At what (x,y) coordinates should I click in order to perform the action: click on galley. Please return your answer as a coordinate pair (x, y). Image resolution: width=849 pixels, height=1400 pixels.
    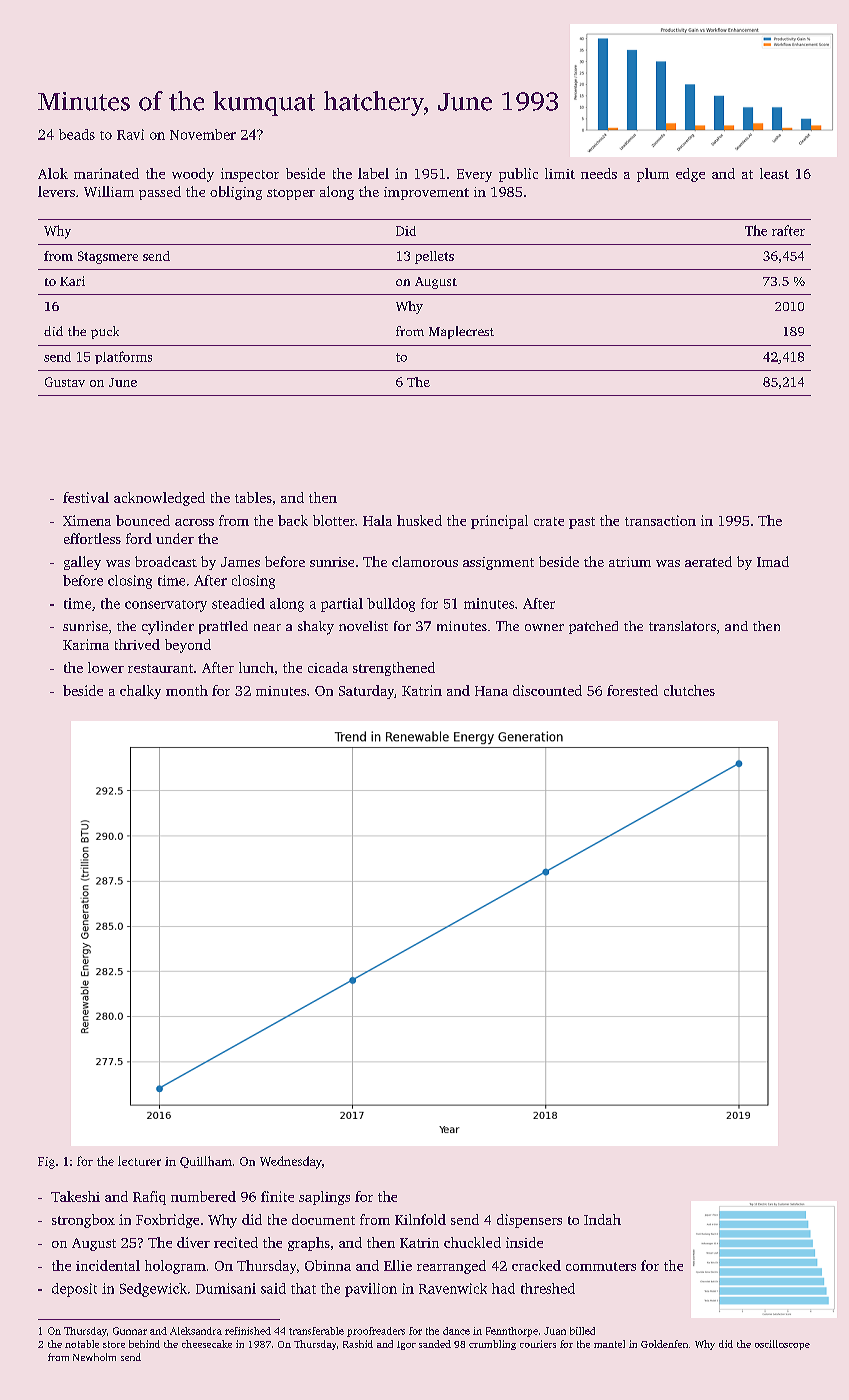
    Looking at the image, I should click on (82, 563).
